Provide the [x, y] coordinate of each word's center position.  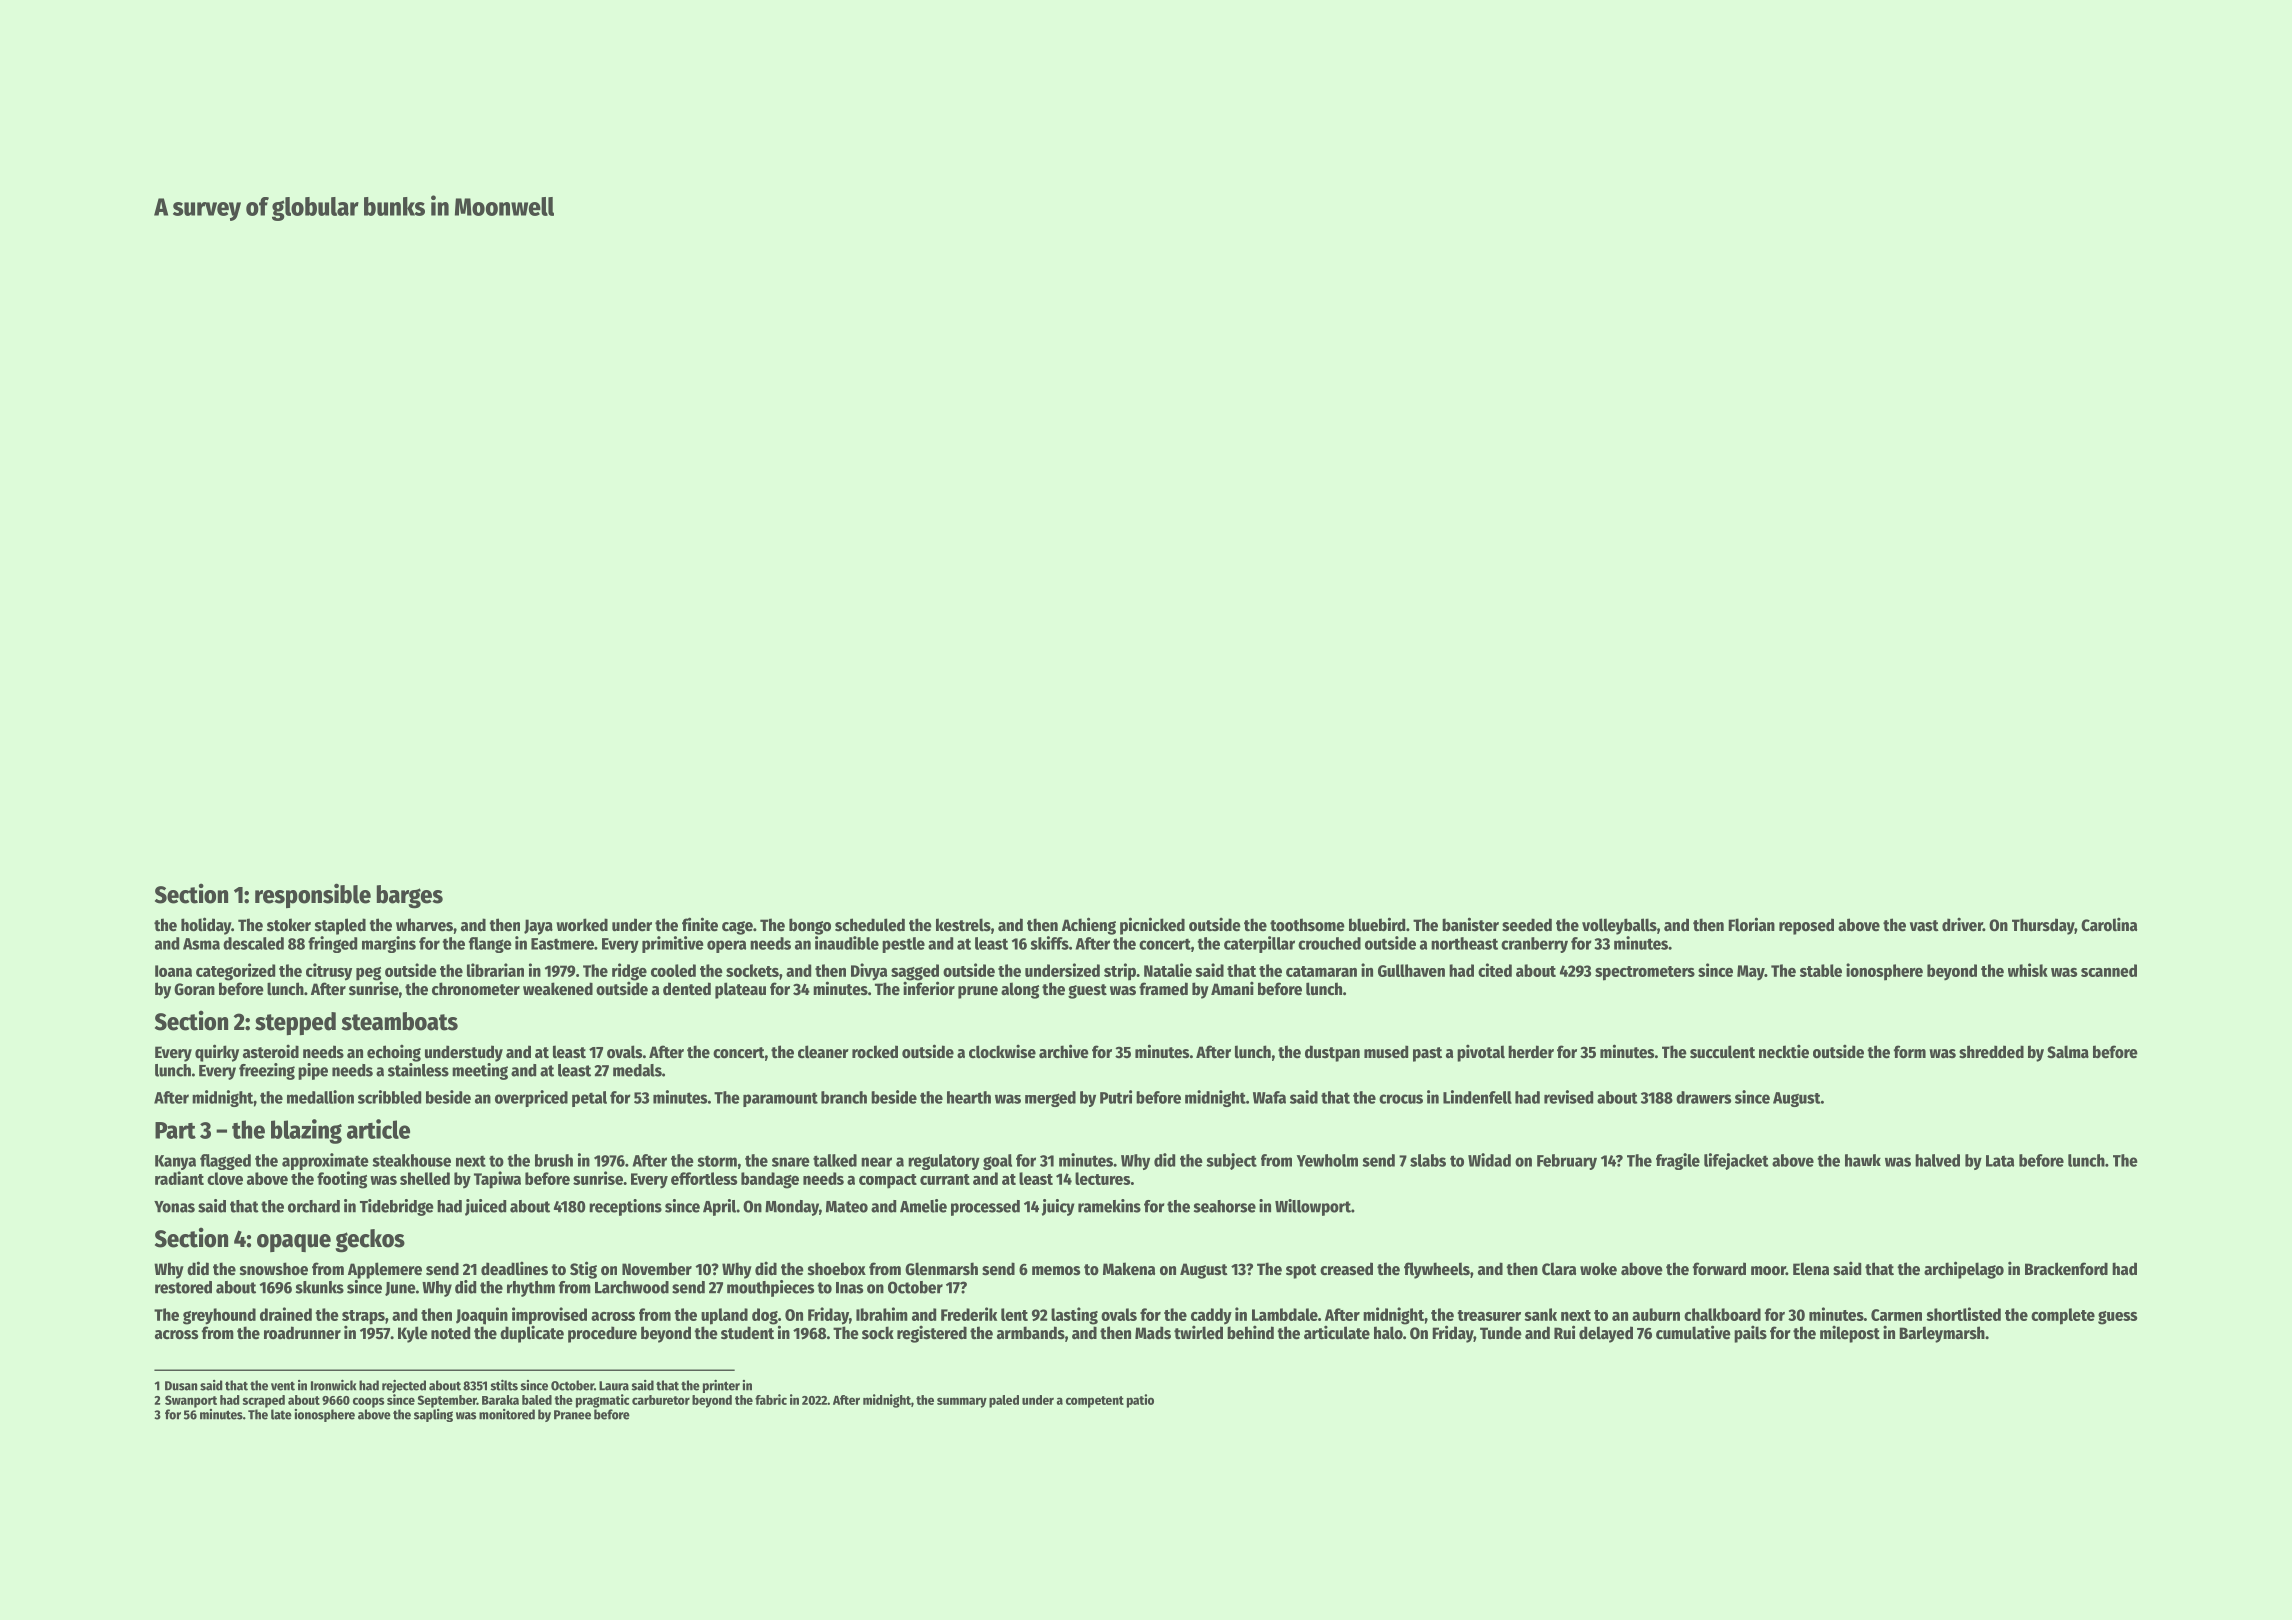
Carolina [2109, 924]
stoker [289, 925]
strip [1120, 972]
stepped [295, 1023]
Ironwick [334, 1385]
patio [1140, 1401]
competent [1095, 1402]
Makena [1129, 1269]
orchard [314, 1206]
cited [1495, 970]
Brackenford [2066, 1269]
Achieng [1089, 926]
